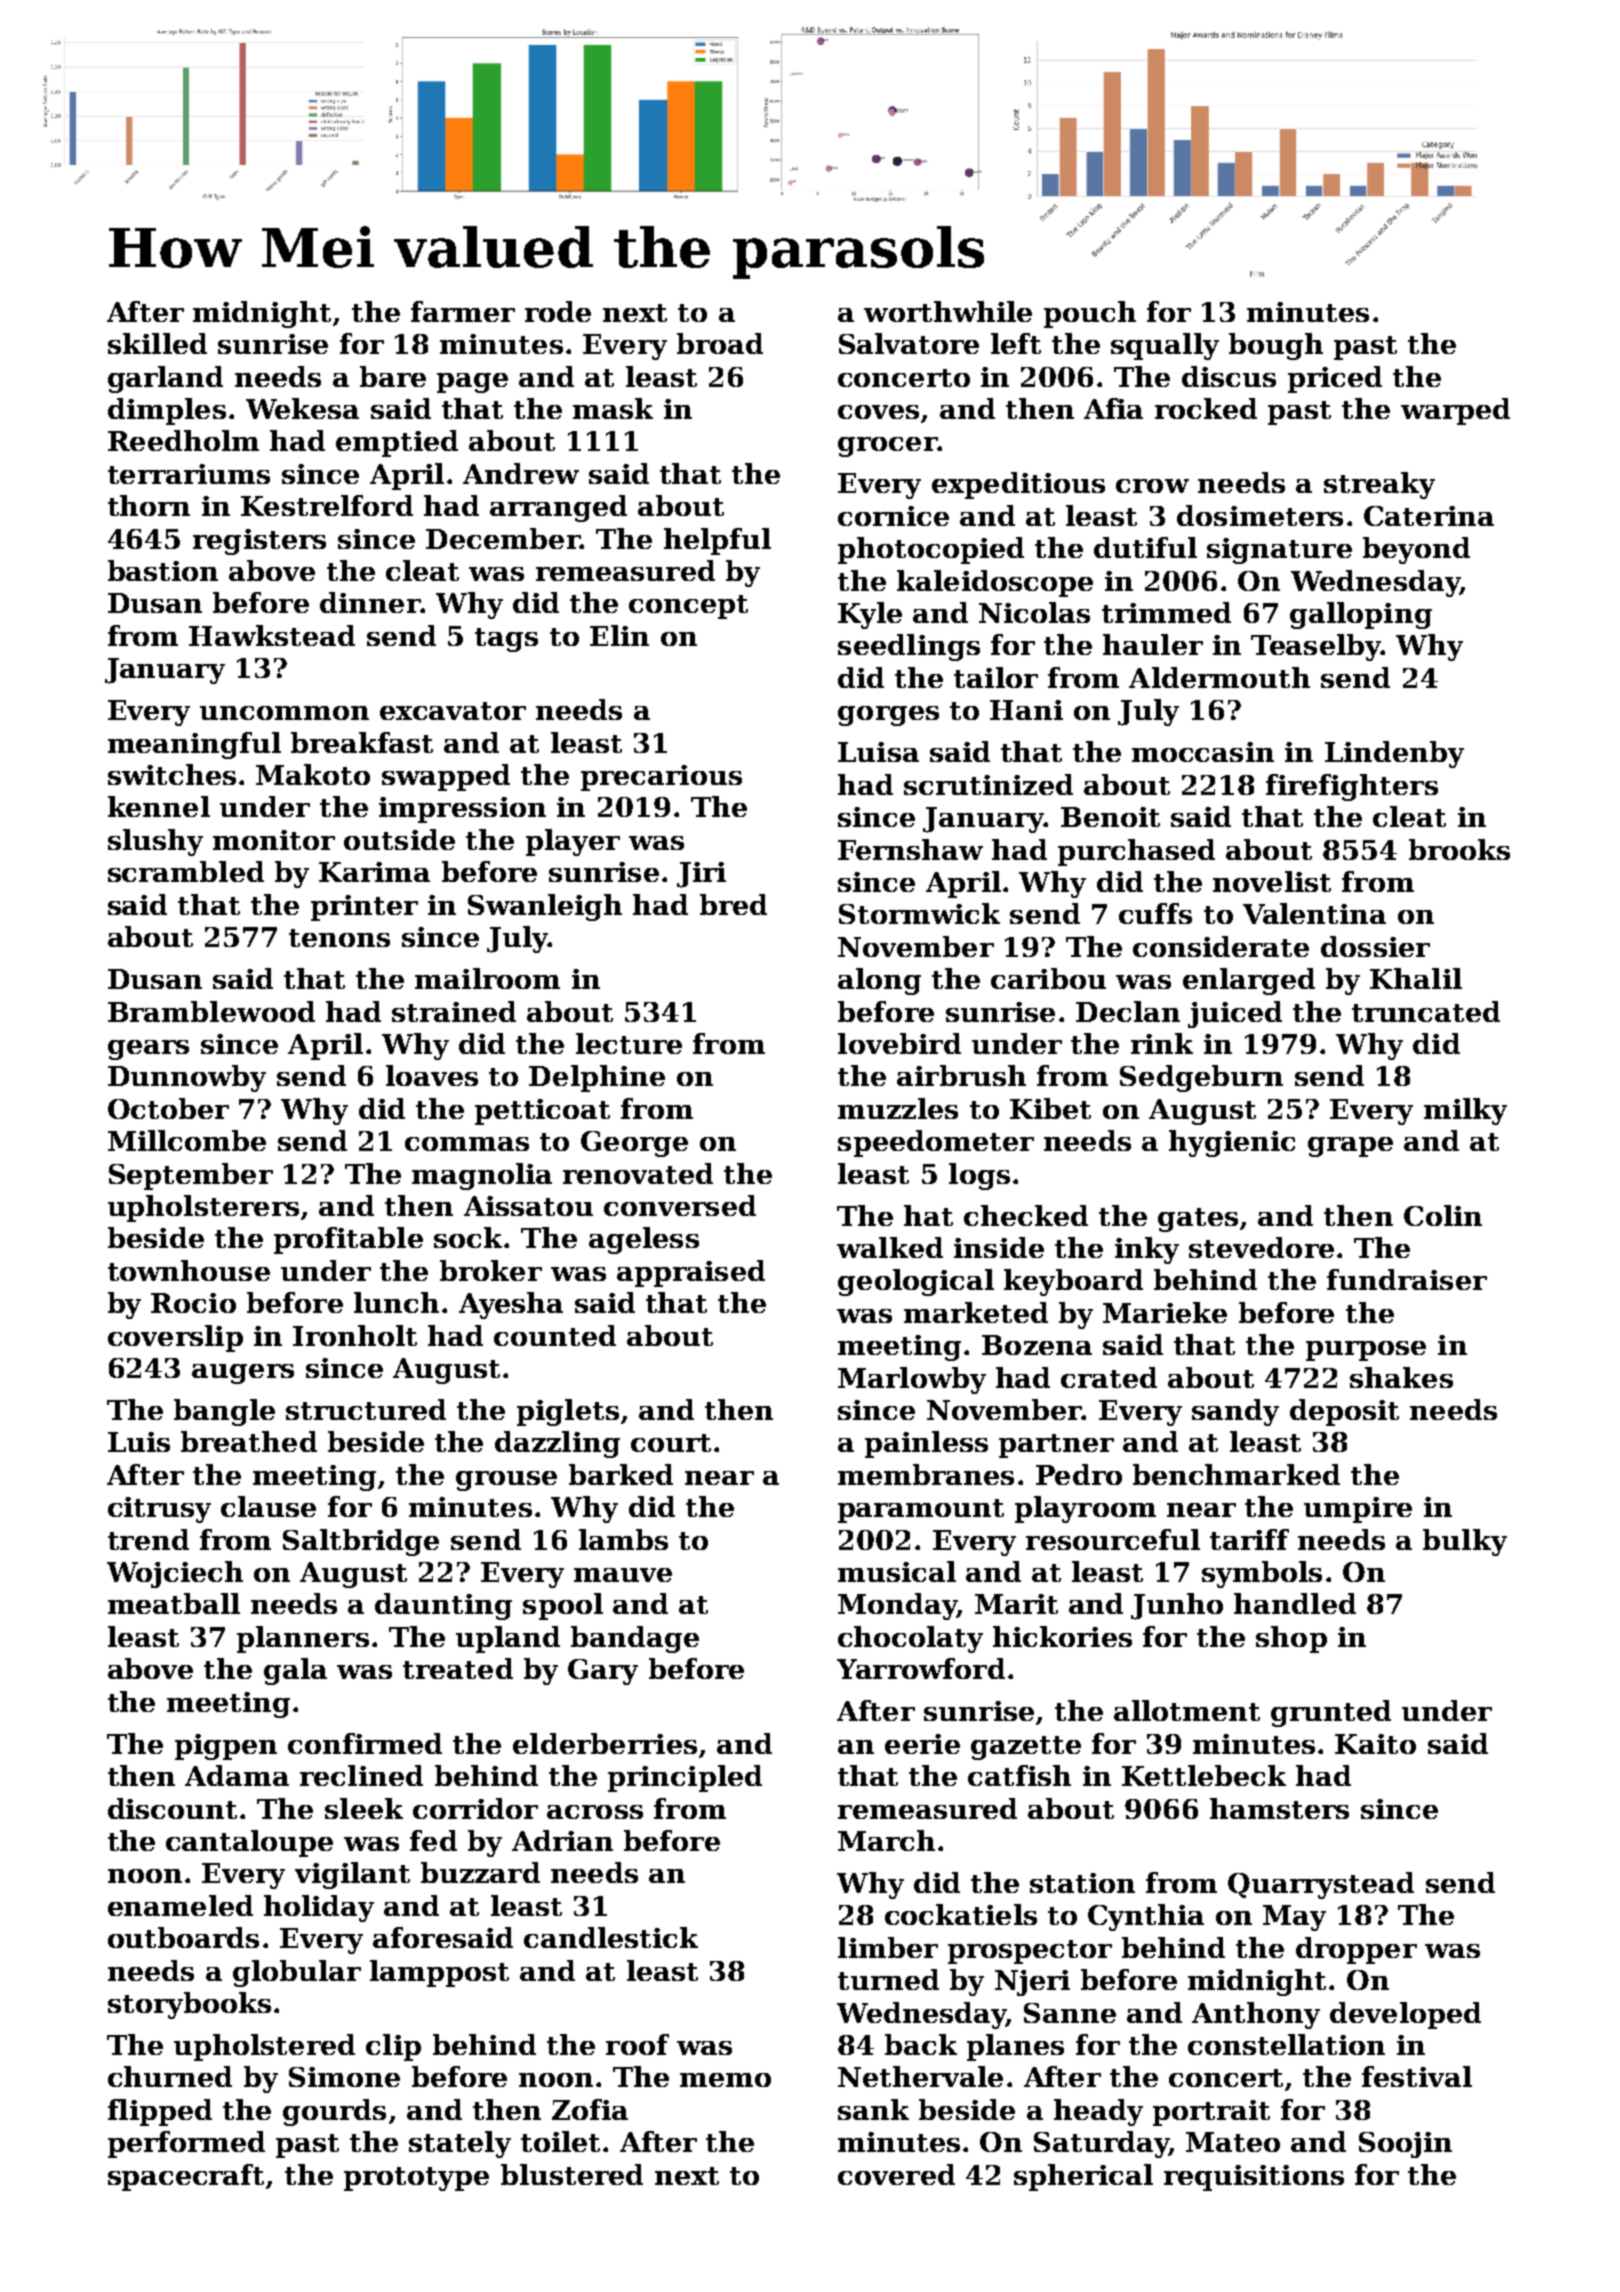 The width and height of the image is (1620, 2292). What do you see at coordinates (480, 1872) in the image?
I see `buzzard` at bounding box center [480, 1872].
